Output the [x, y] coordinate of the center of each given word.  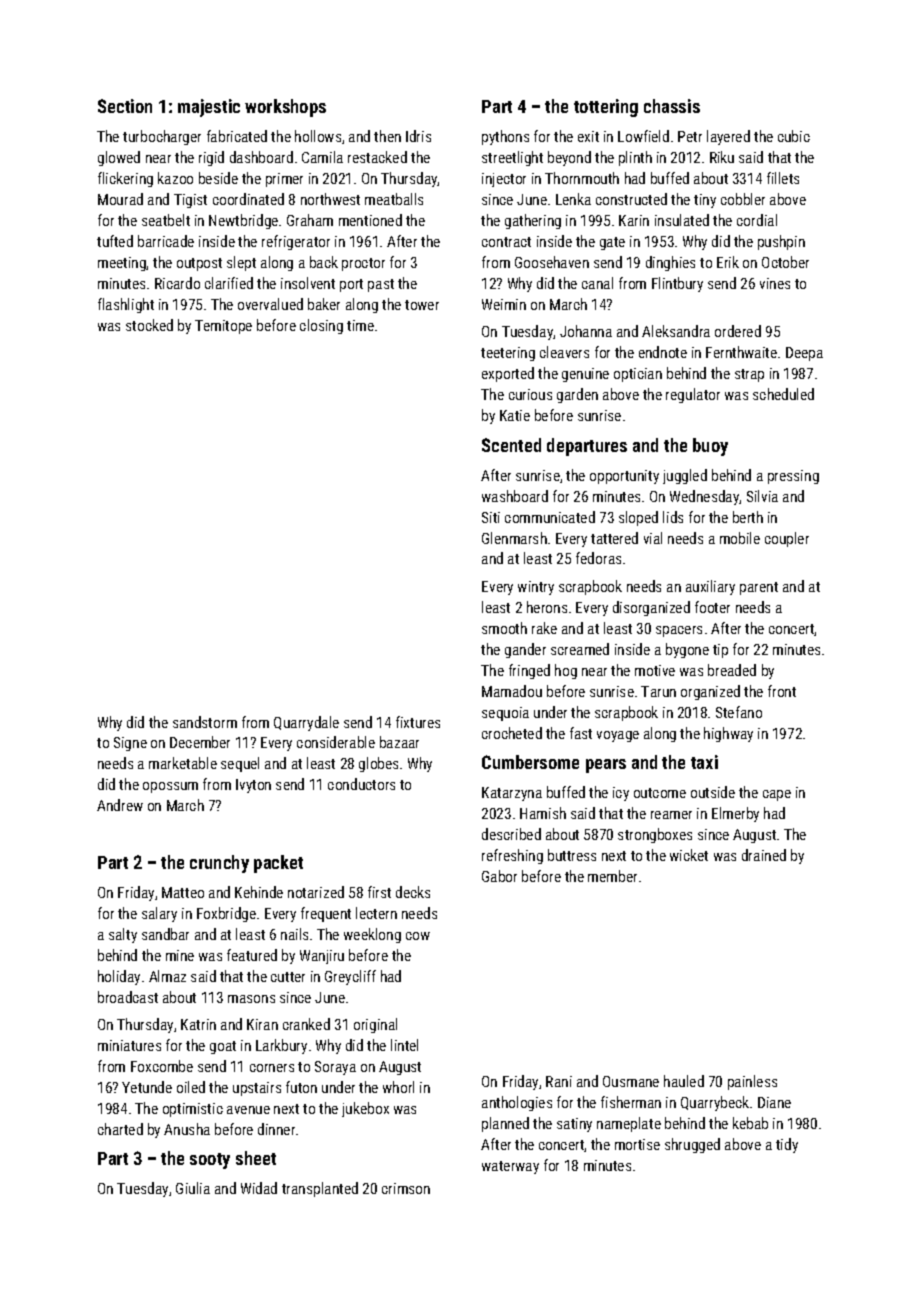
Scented [511, 445]
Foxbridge [226, 914]
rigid [211, 158]
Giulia [193, 1188]
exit [588, 136]
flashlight [126, 305]
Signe [130, 744]
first [379, 892]
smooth [504, 628]
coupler [787, 539]
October [785, 262]
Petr [690, 136]
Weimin [504, 304]
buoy [710, 447]
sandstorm [205, 722]
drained [764, 855]
